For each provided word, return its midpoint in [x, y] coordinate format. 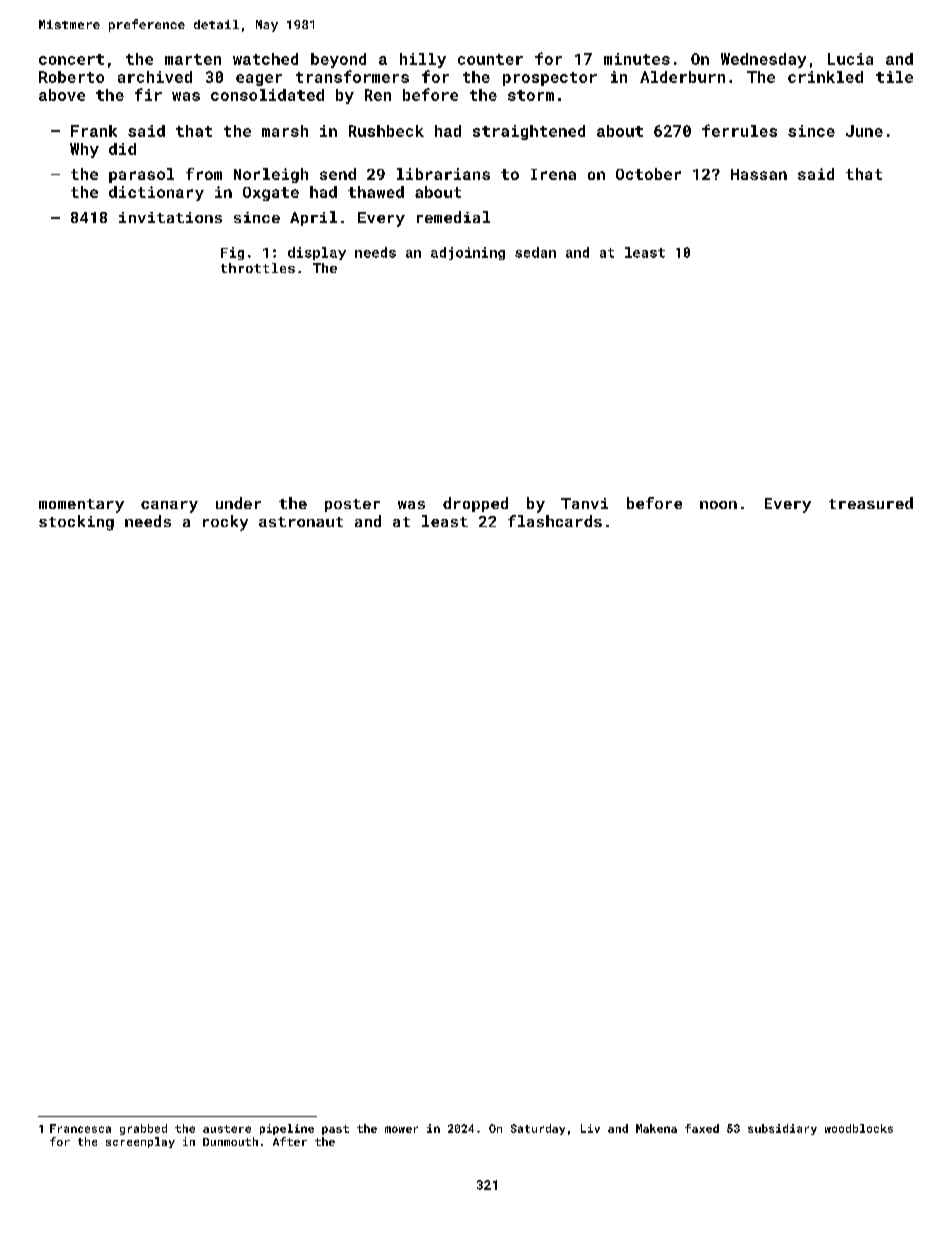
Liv [590, 1128]
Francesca [80, 1128]
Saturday [538, 1129]
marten [193, 59]
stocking [76, 523]
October [648, 174]
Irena [553, 174]
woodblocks [859, 1128]
